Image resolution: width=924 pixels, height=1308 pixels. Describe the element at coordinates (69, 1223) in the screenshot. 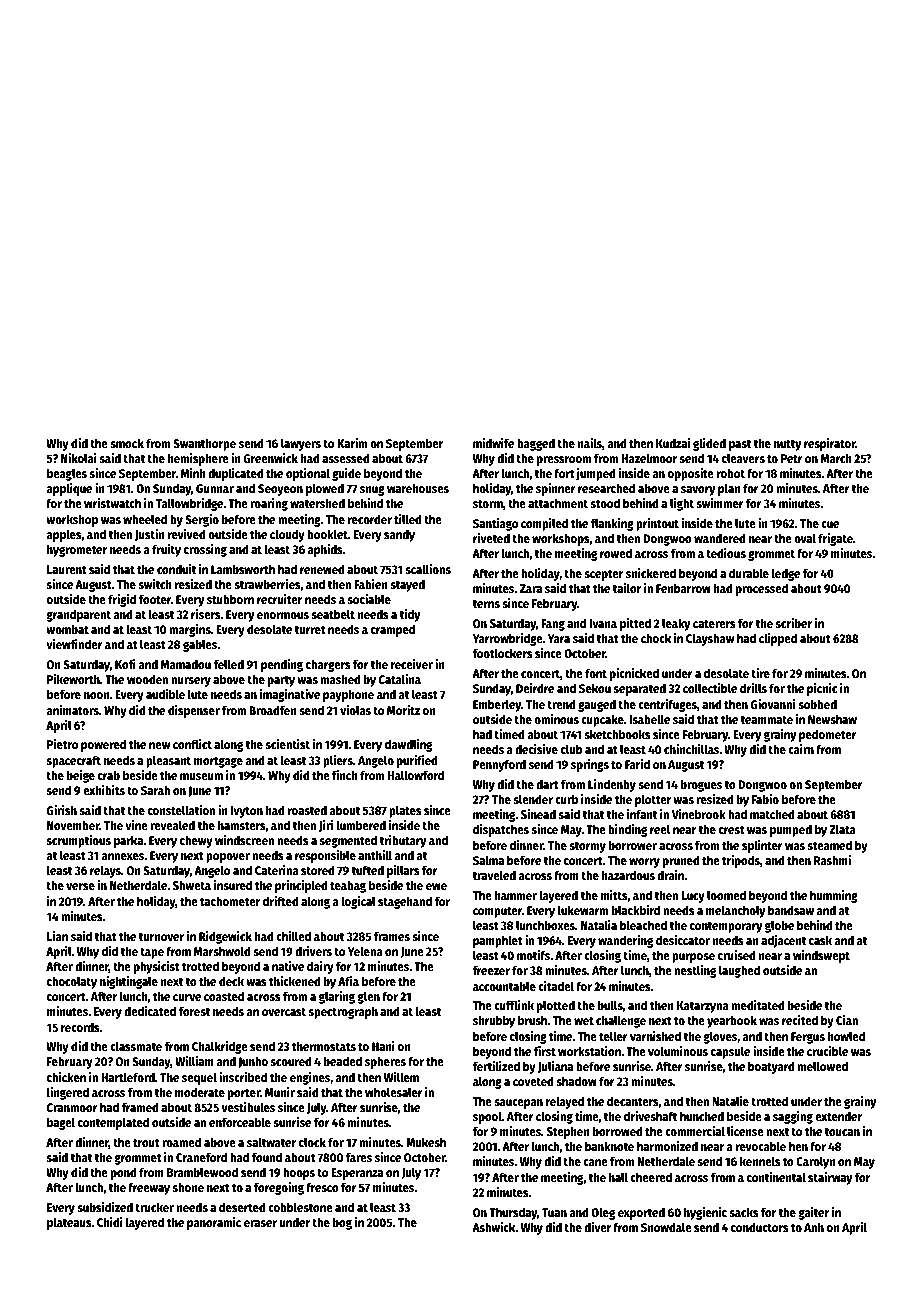

I see `plateaus` at that location.
